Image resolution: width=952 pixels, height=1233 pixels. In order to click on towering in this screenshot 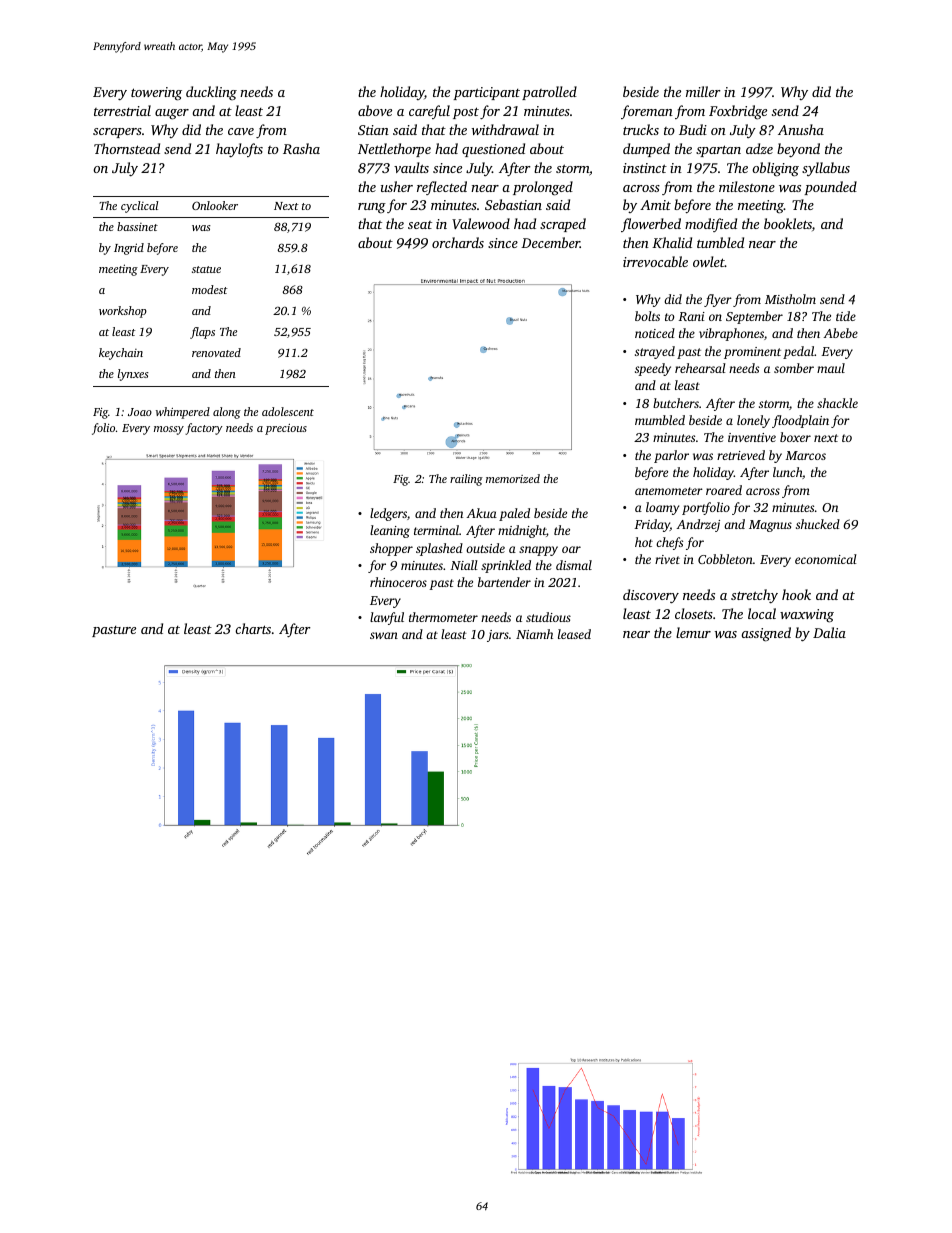, I will do `click(156, 94)`.
